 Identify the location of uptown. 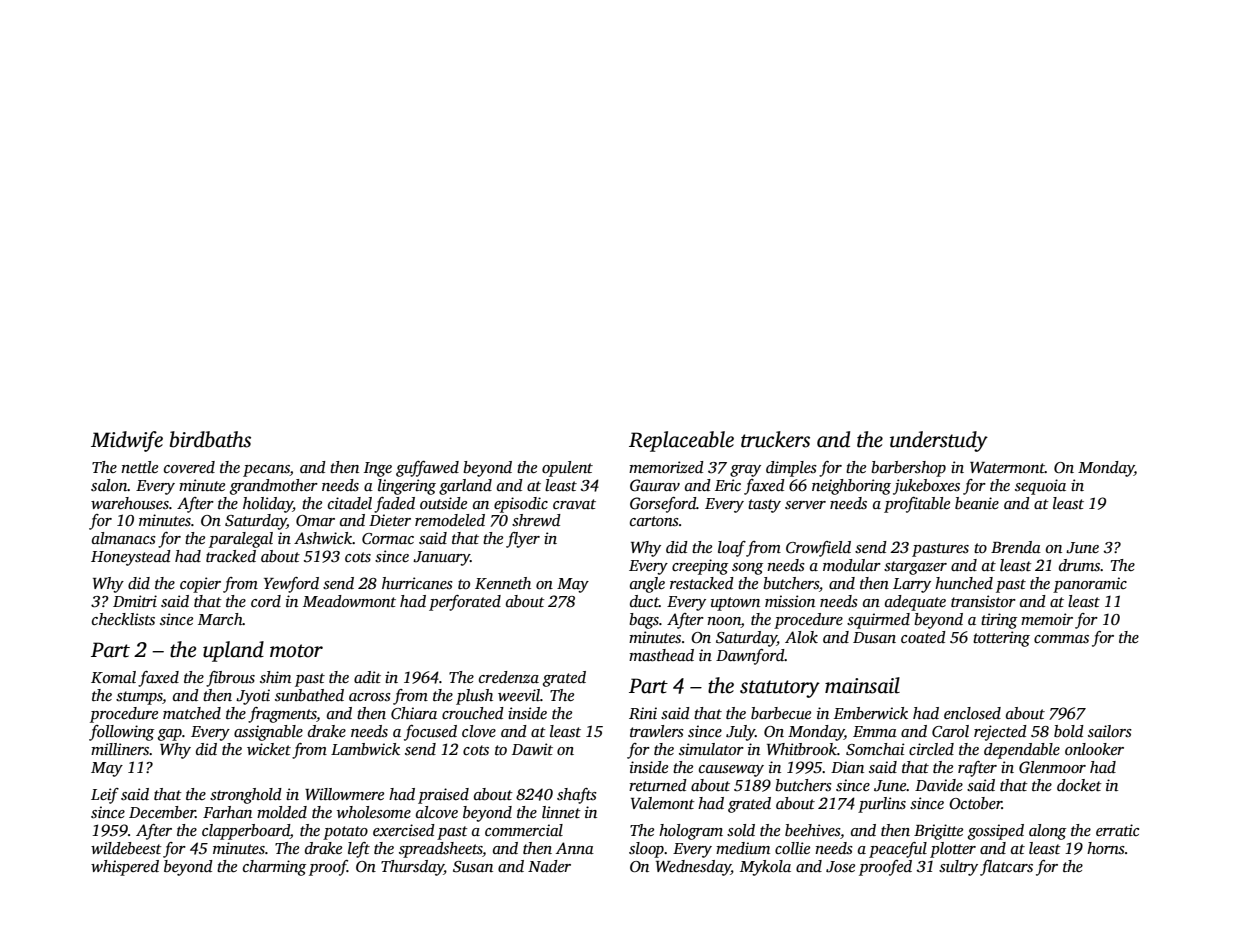
(735, 604).
